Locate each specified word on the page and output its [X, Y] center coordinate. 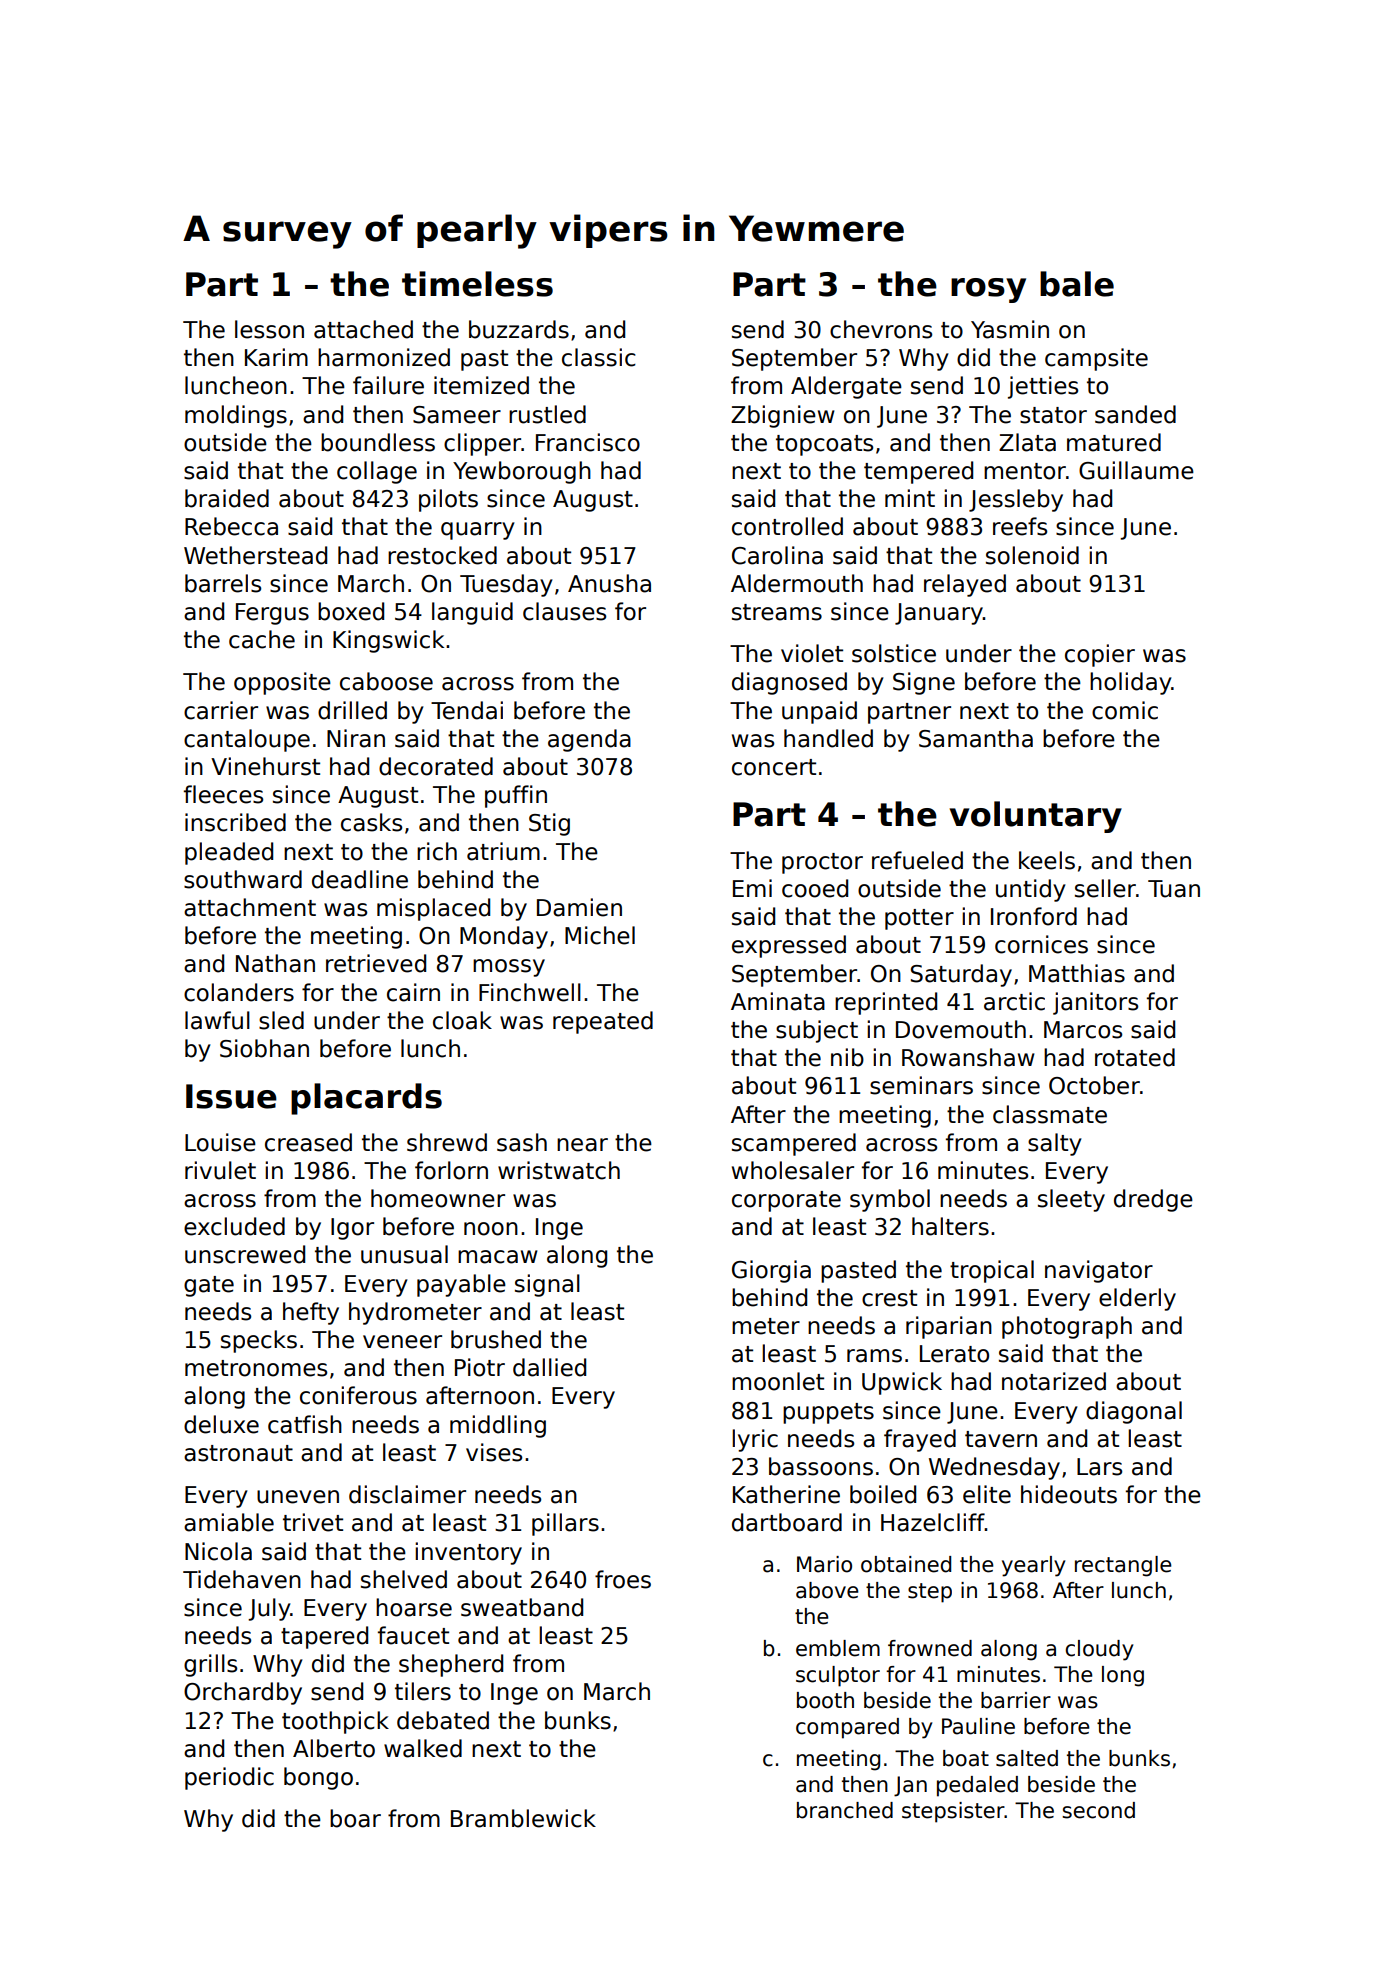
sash [522, 1142]
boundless [378, 442]
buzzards [519, 329]
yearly [1033, 1566]
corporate [786, 1201]
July [269, 1609]
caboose [386, 681]
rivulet [220, 1170]
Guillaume [1136, 470]
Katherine [786, 1494]
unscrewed [245, 1254]
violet [812, 653]
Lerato [954, 1354]
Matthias [1077, 973]
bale [1077, 284]
